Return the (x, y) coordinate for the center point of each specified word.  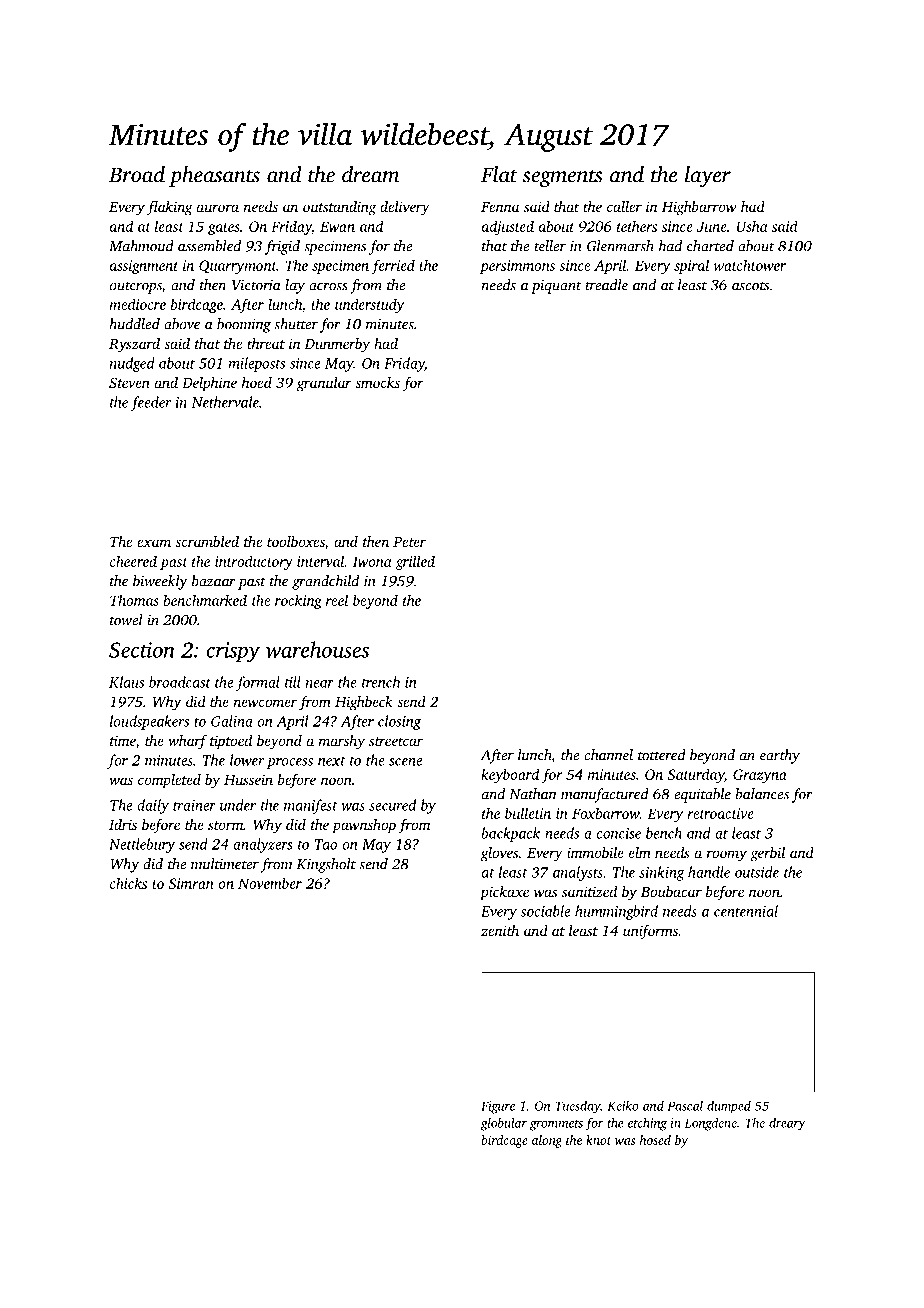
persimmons (517, 267)
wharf (187, 742)
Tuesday (577, 1107)
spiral (691, 266)
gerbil (767, 854)
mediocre (137, 304)
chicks (128, 883)
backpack (510, 834)
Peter (409, 542)
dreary (787, 1124)
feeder (151, 403)
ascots (750, 286)
